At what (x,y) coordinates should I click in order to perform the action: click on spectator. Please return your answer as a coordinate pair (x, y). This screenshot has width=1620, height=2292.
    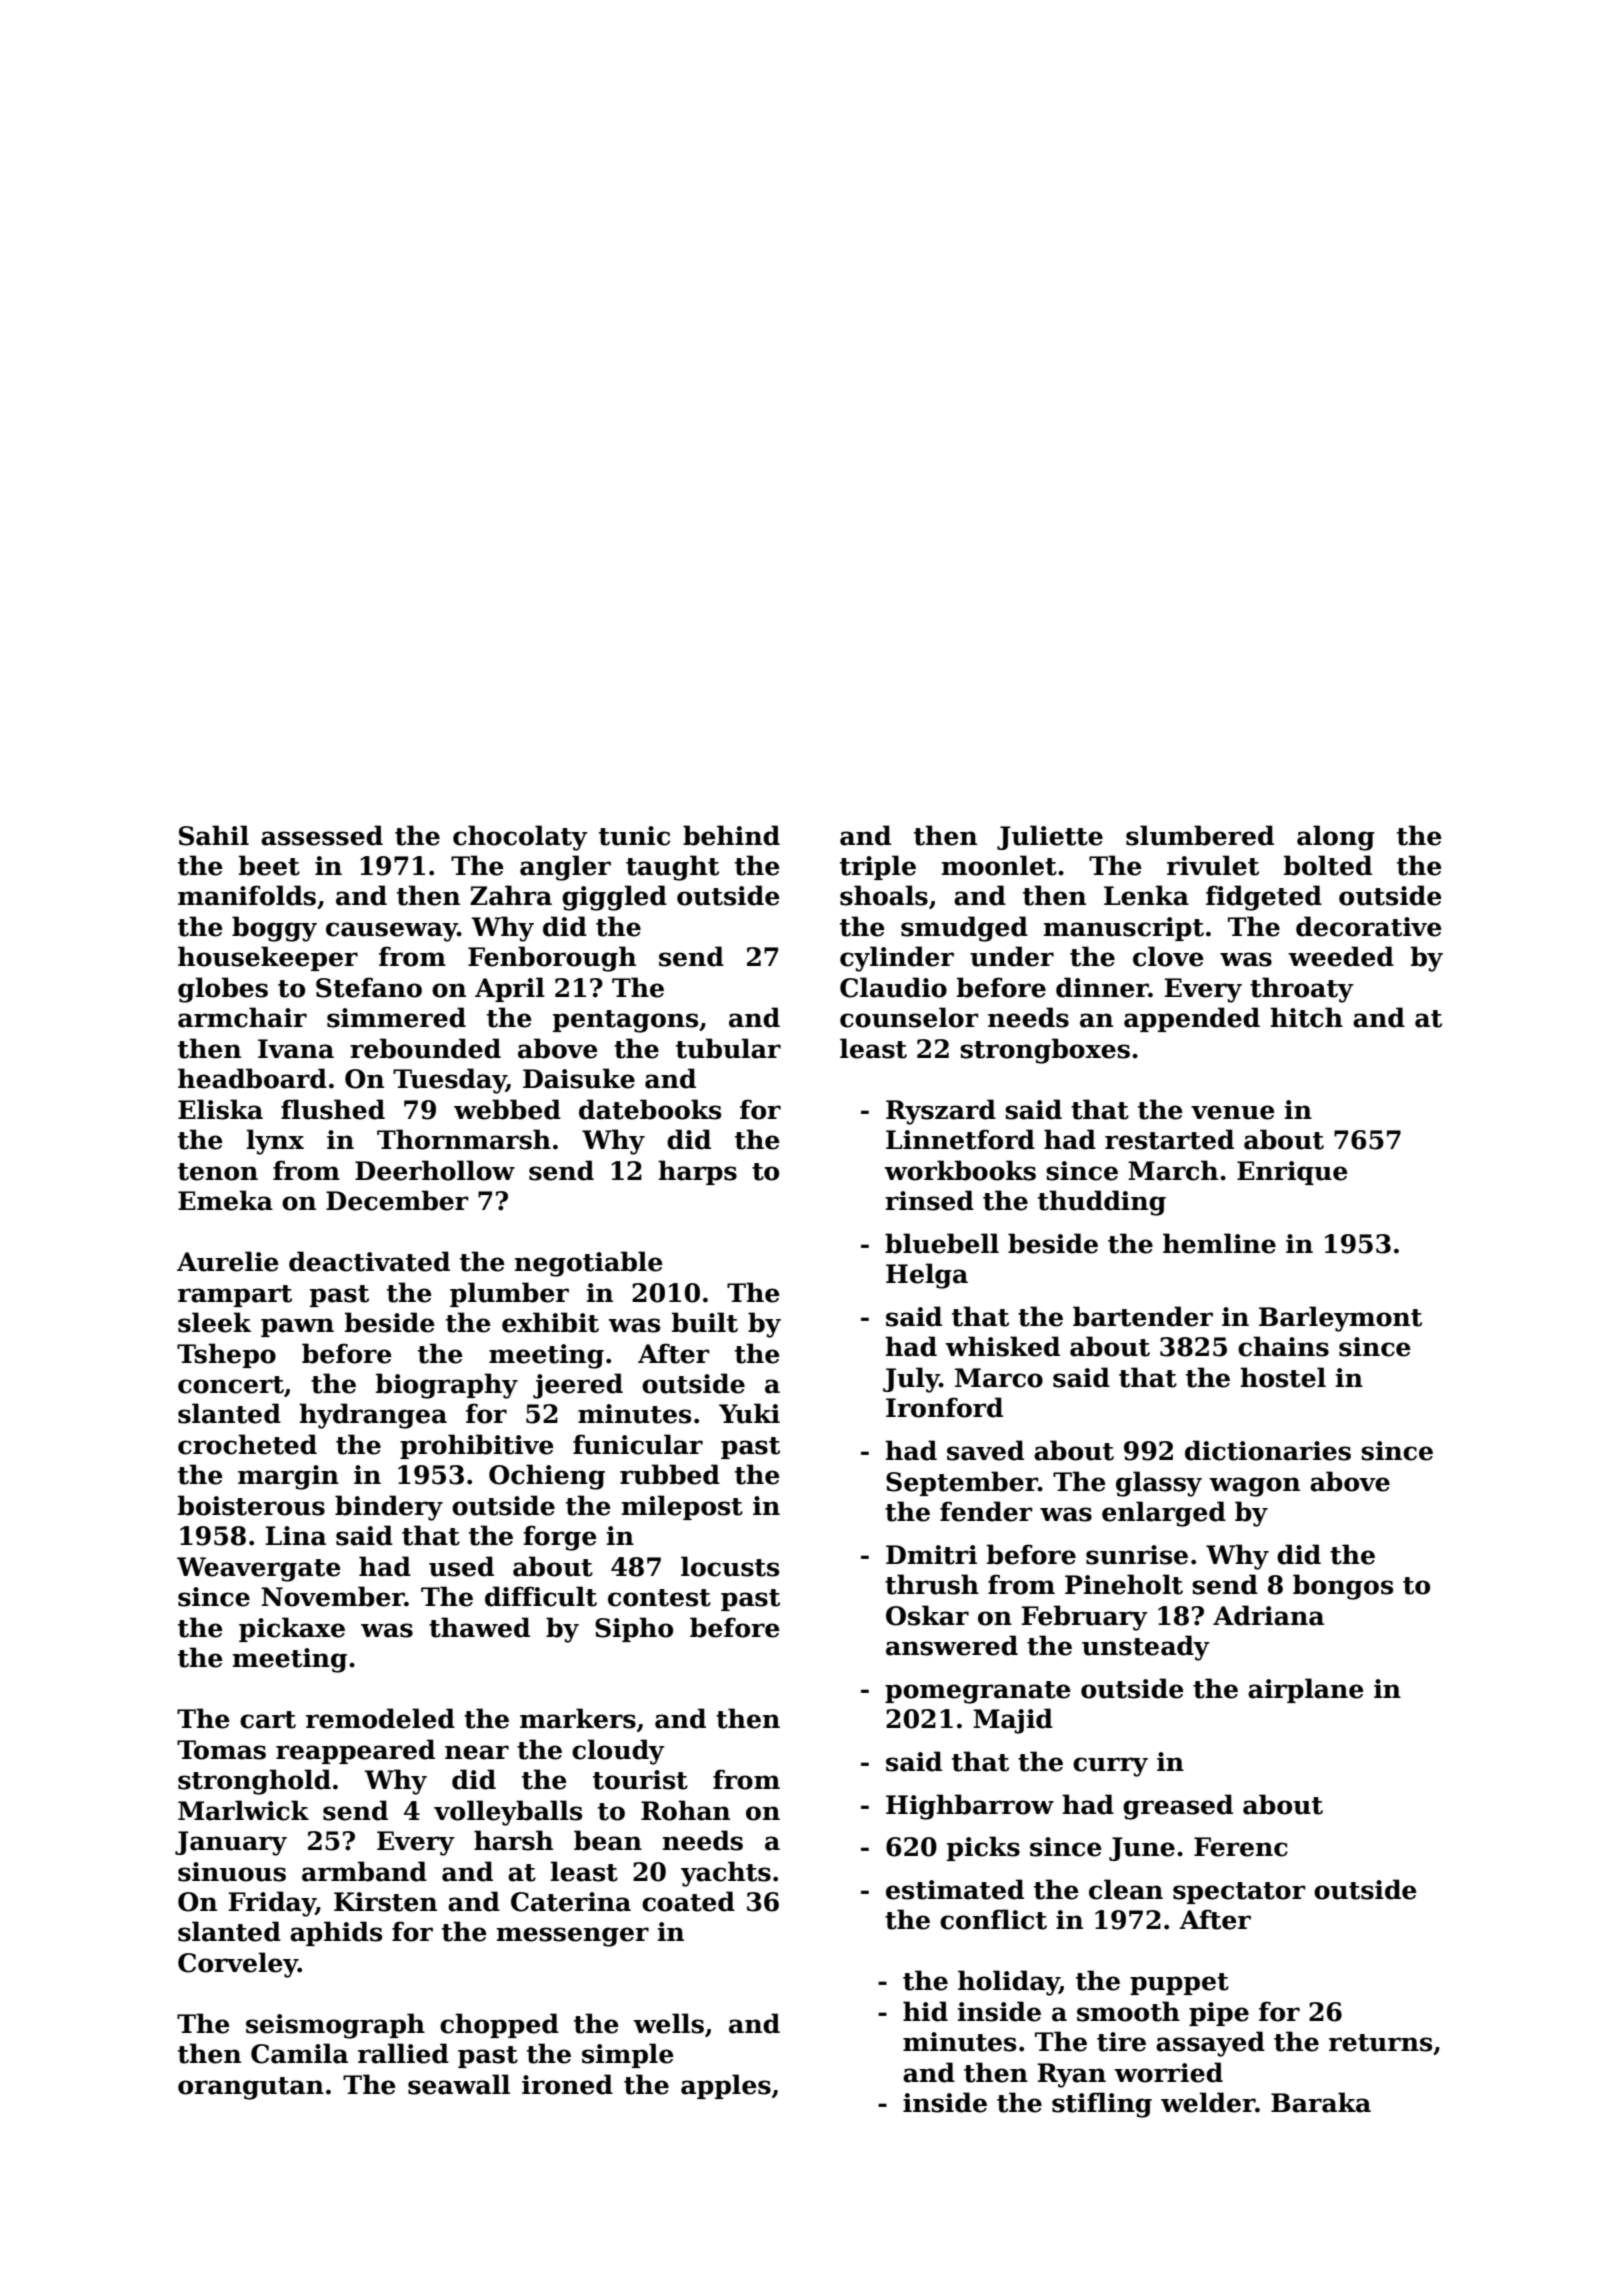
    Looking at the image, I should click on (1239, 1893).
